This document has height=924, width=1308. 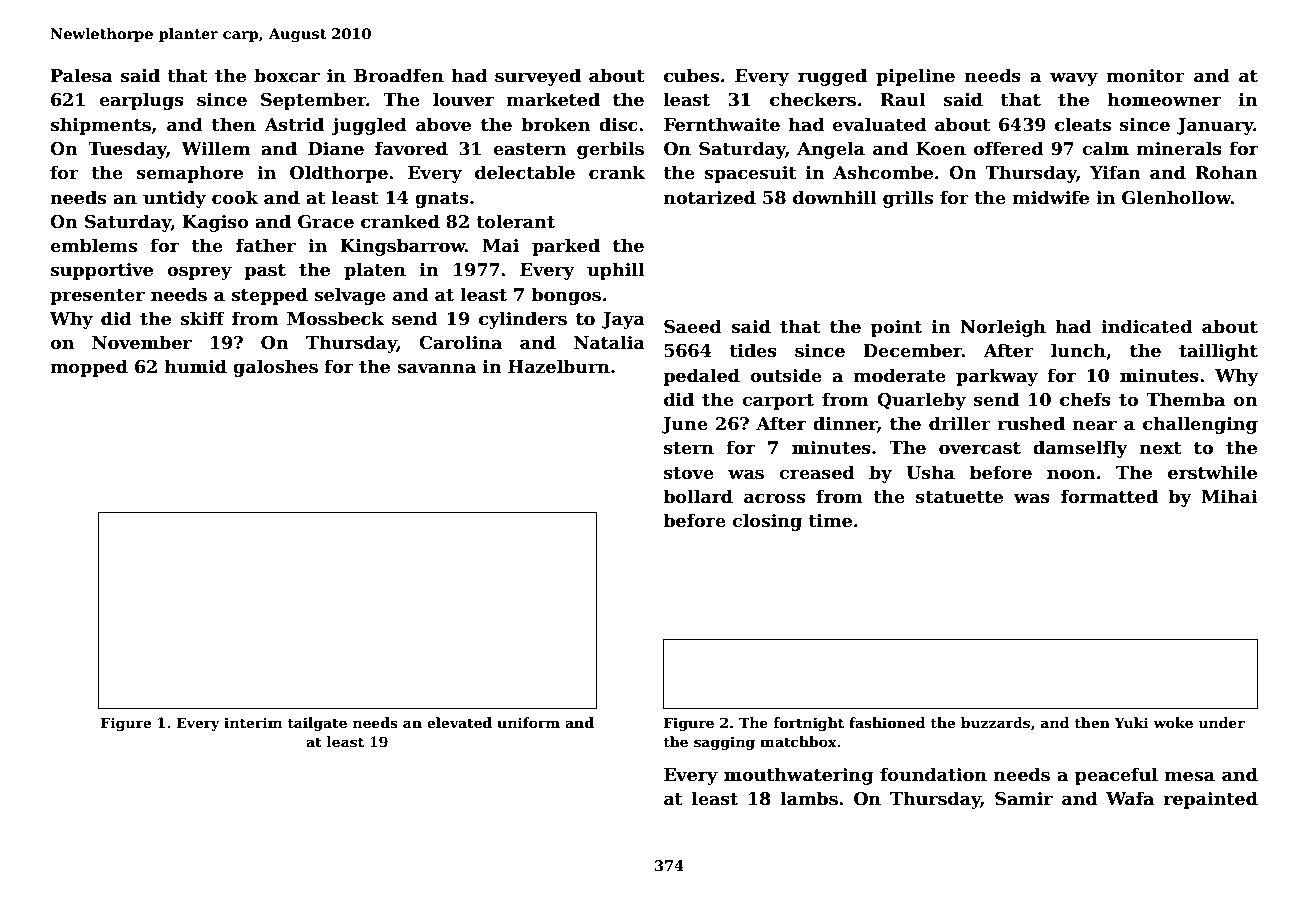 What do you see at coordinates (1031, 423) in the document?
I see `rushed` at bounding box center [1031, 423].
